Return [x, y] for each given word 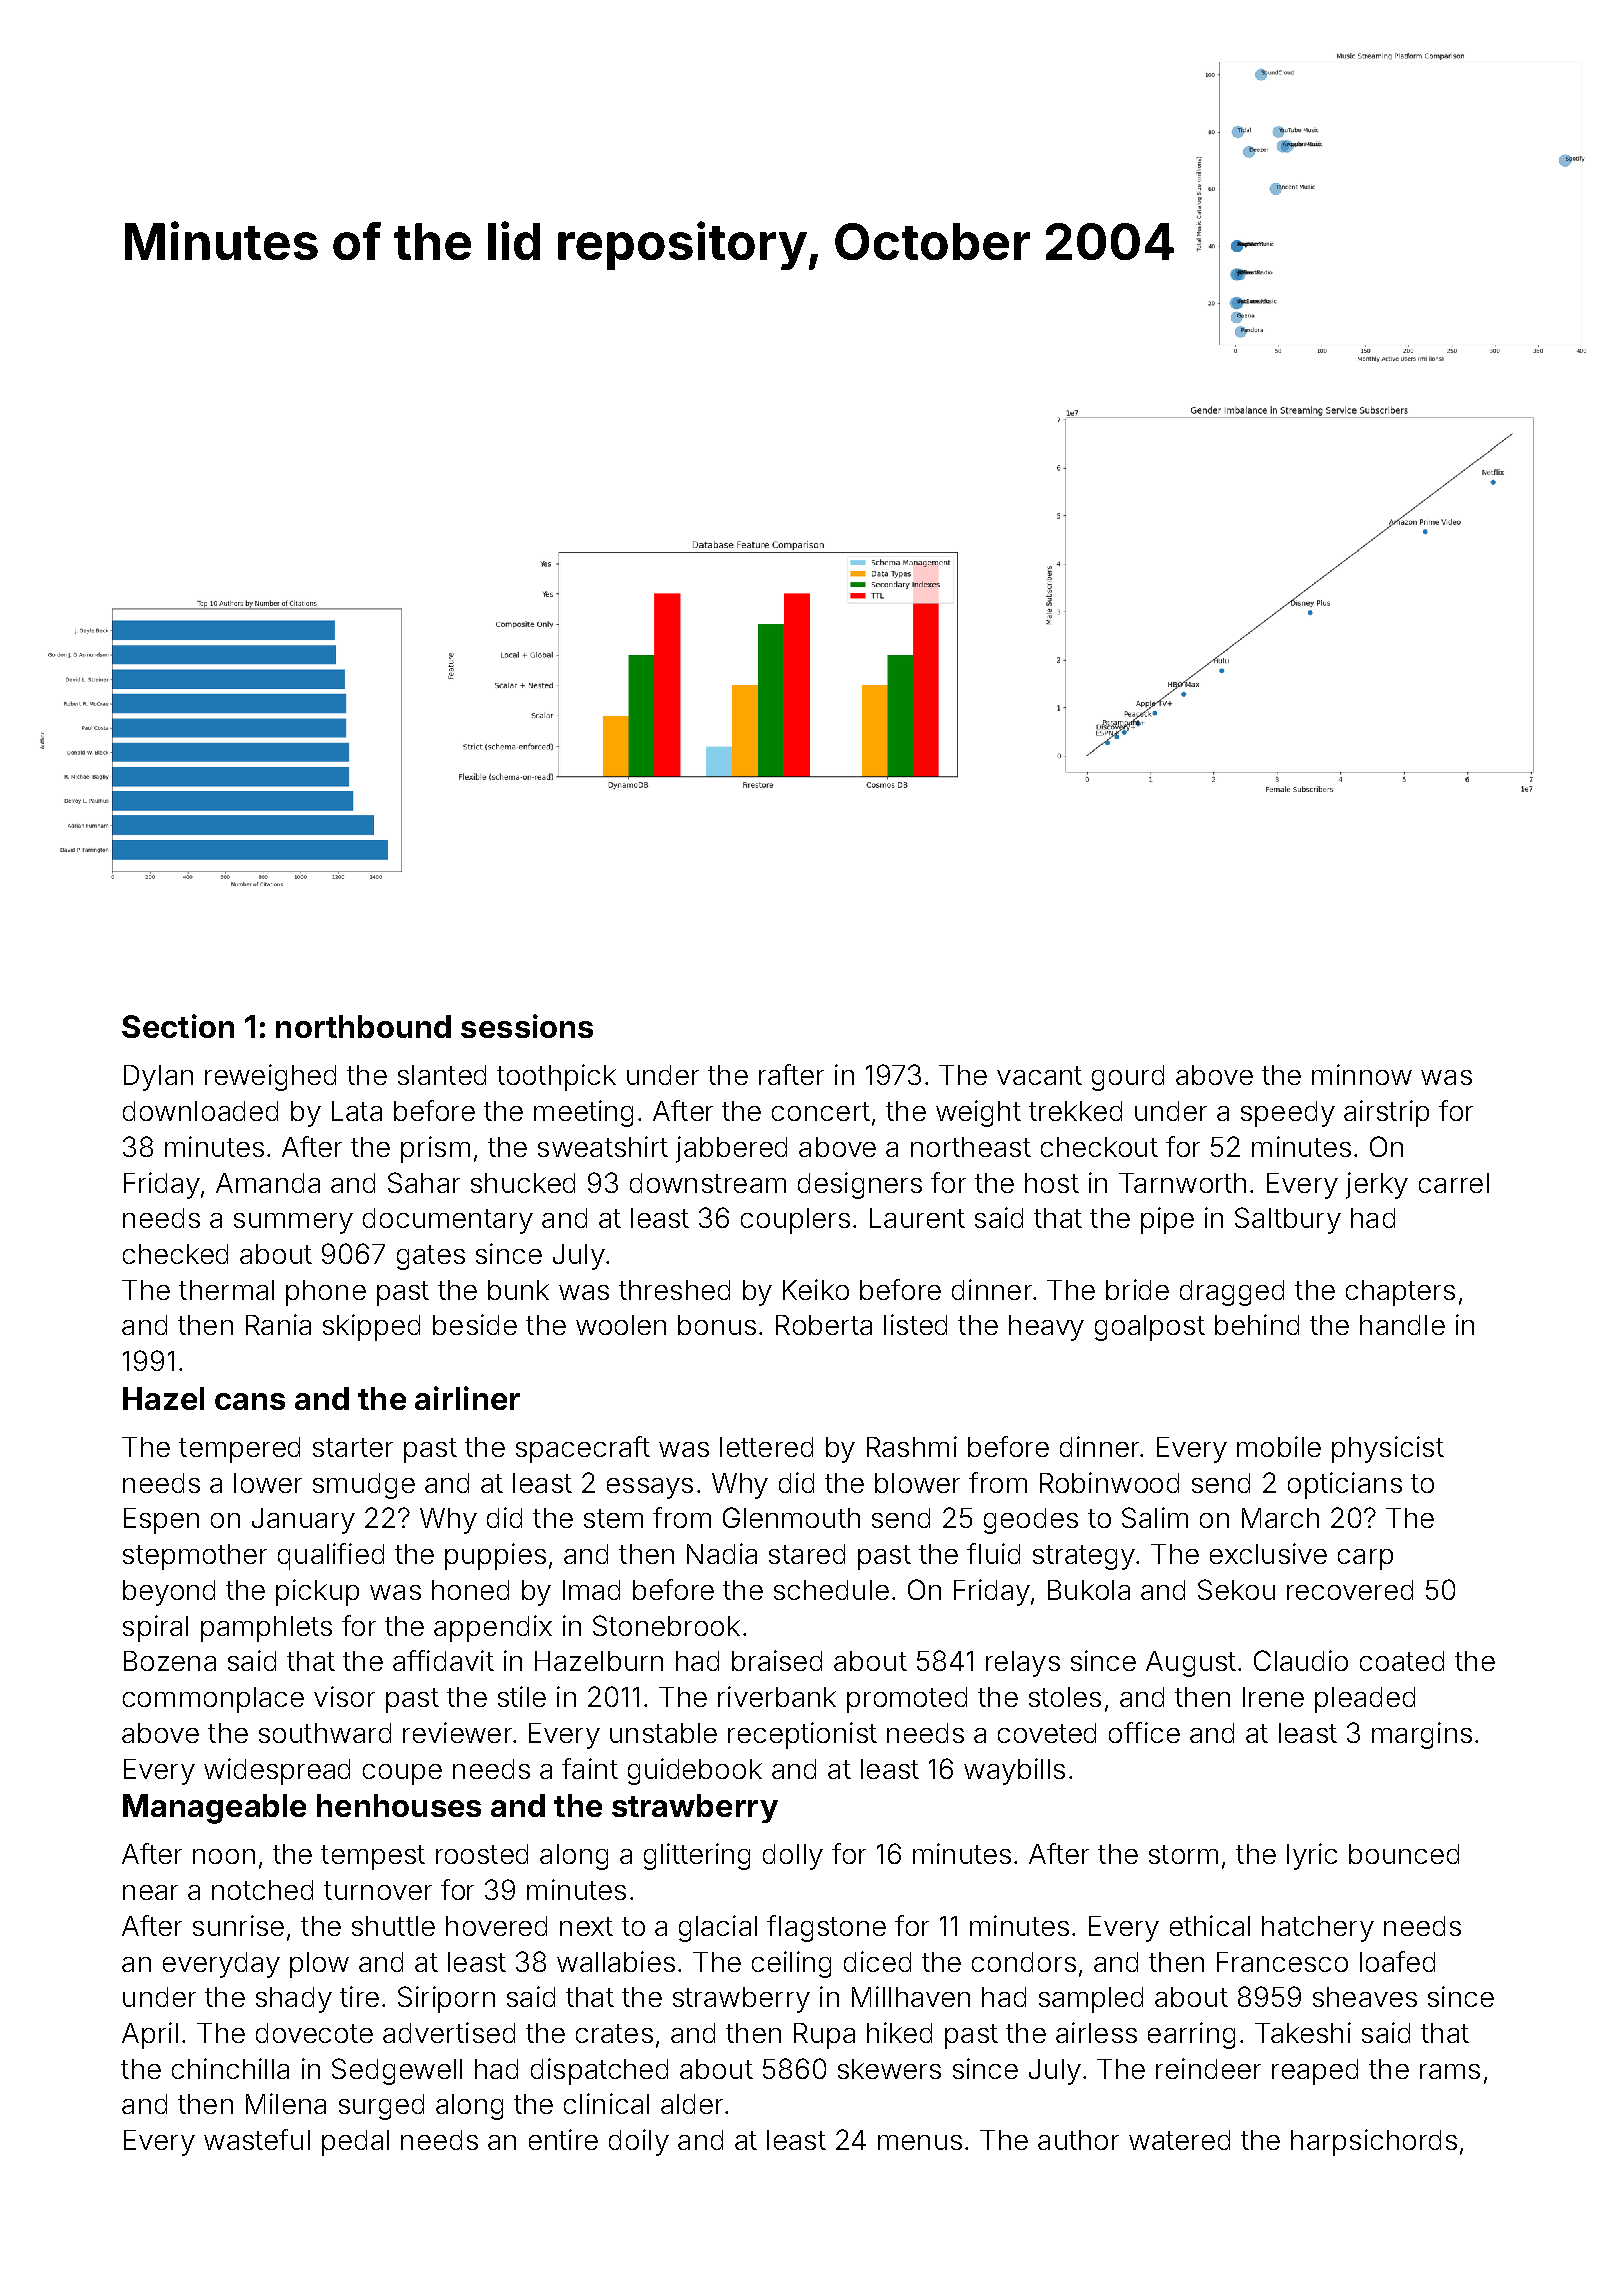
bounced [1404, 1854]
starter [353, 1447]
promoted [907, 1700]
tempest [373, 1857]
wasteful [257, 2139]
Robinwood [1109, 1482]
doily [639, 2142]
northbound [363, 1026]
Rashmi [912, 1446]
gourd [1128, 1078]
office [1144, 1732]
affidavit [443, 1660]
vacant [1039, 1075]
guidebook [695, 1771]
